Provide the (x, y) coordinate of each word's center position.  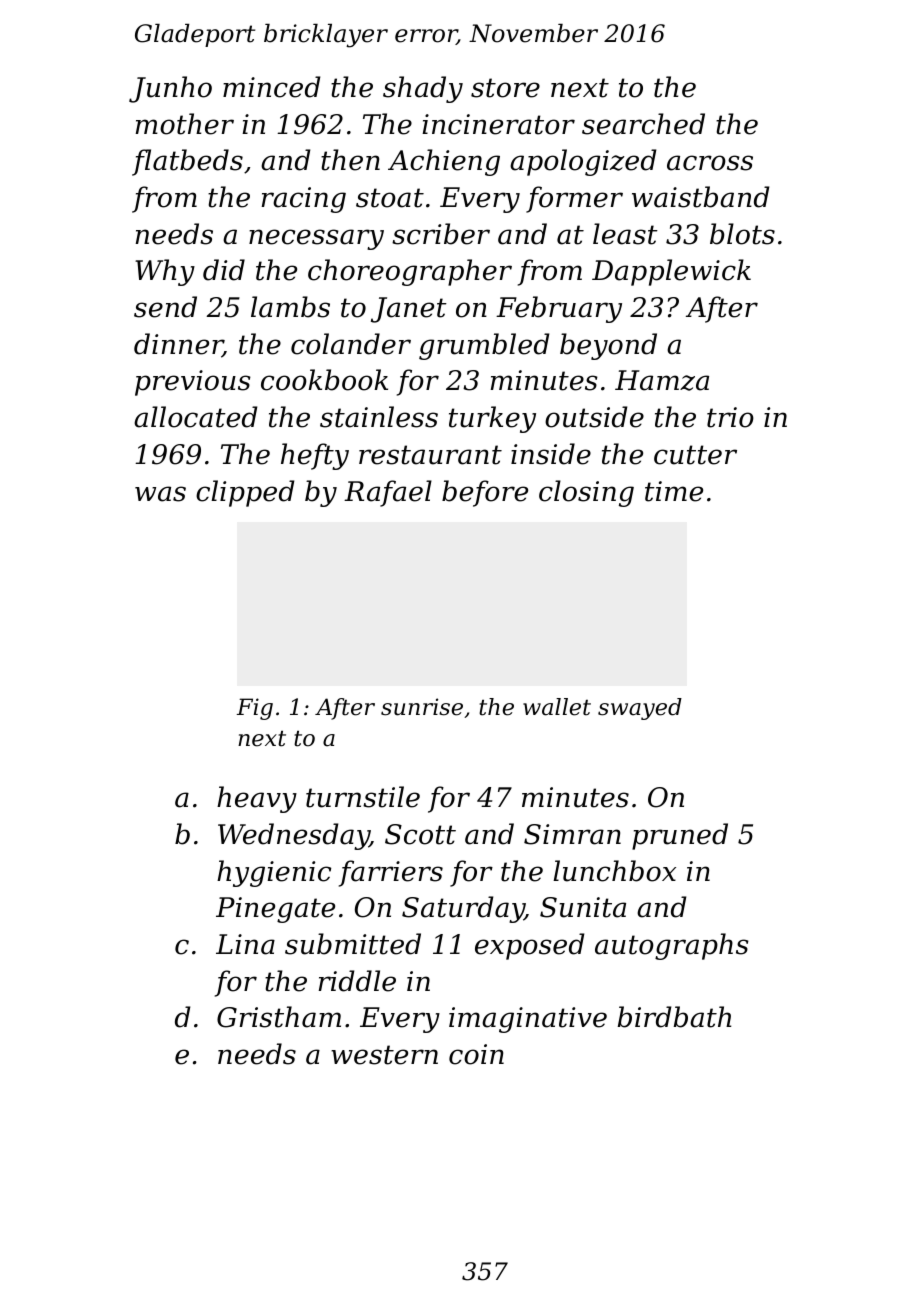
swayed (640, 709)
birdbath (674, 1017)
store (505, 88)
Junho (170, 89)
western (384, 1055)
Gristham (279, 1017)
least (625, 234)
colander (351, 344)
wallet (557, 707)
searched (643, 124)
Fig (255, 709)
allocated (195, 417)
